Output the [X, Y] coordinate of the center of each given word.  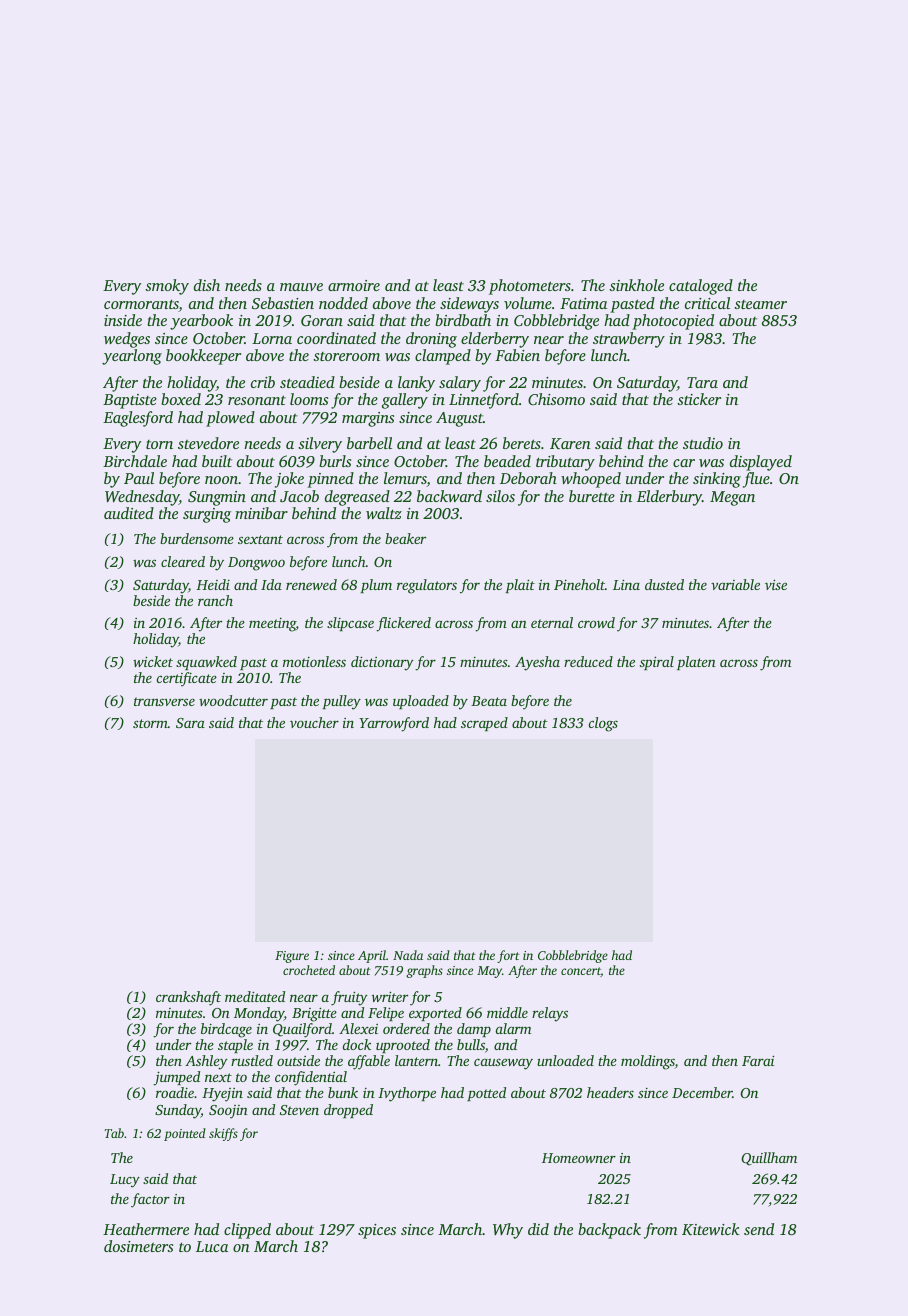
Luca [212, 1246]
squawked [206, 663]
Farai [758, 1060]
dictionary [382, 663]
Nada [408, 955]
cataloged [701, 287]
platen [696, 663]
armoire [354, 285]
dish [207, 285]
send [759, 1229]
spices [377, 1231]
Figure [292, 957]
